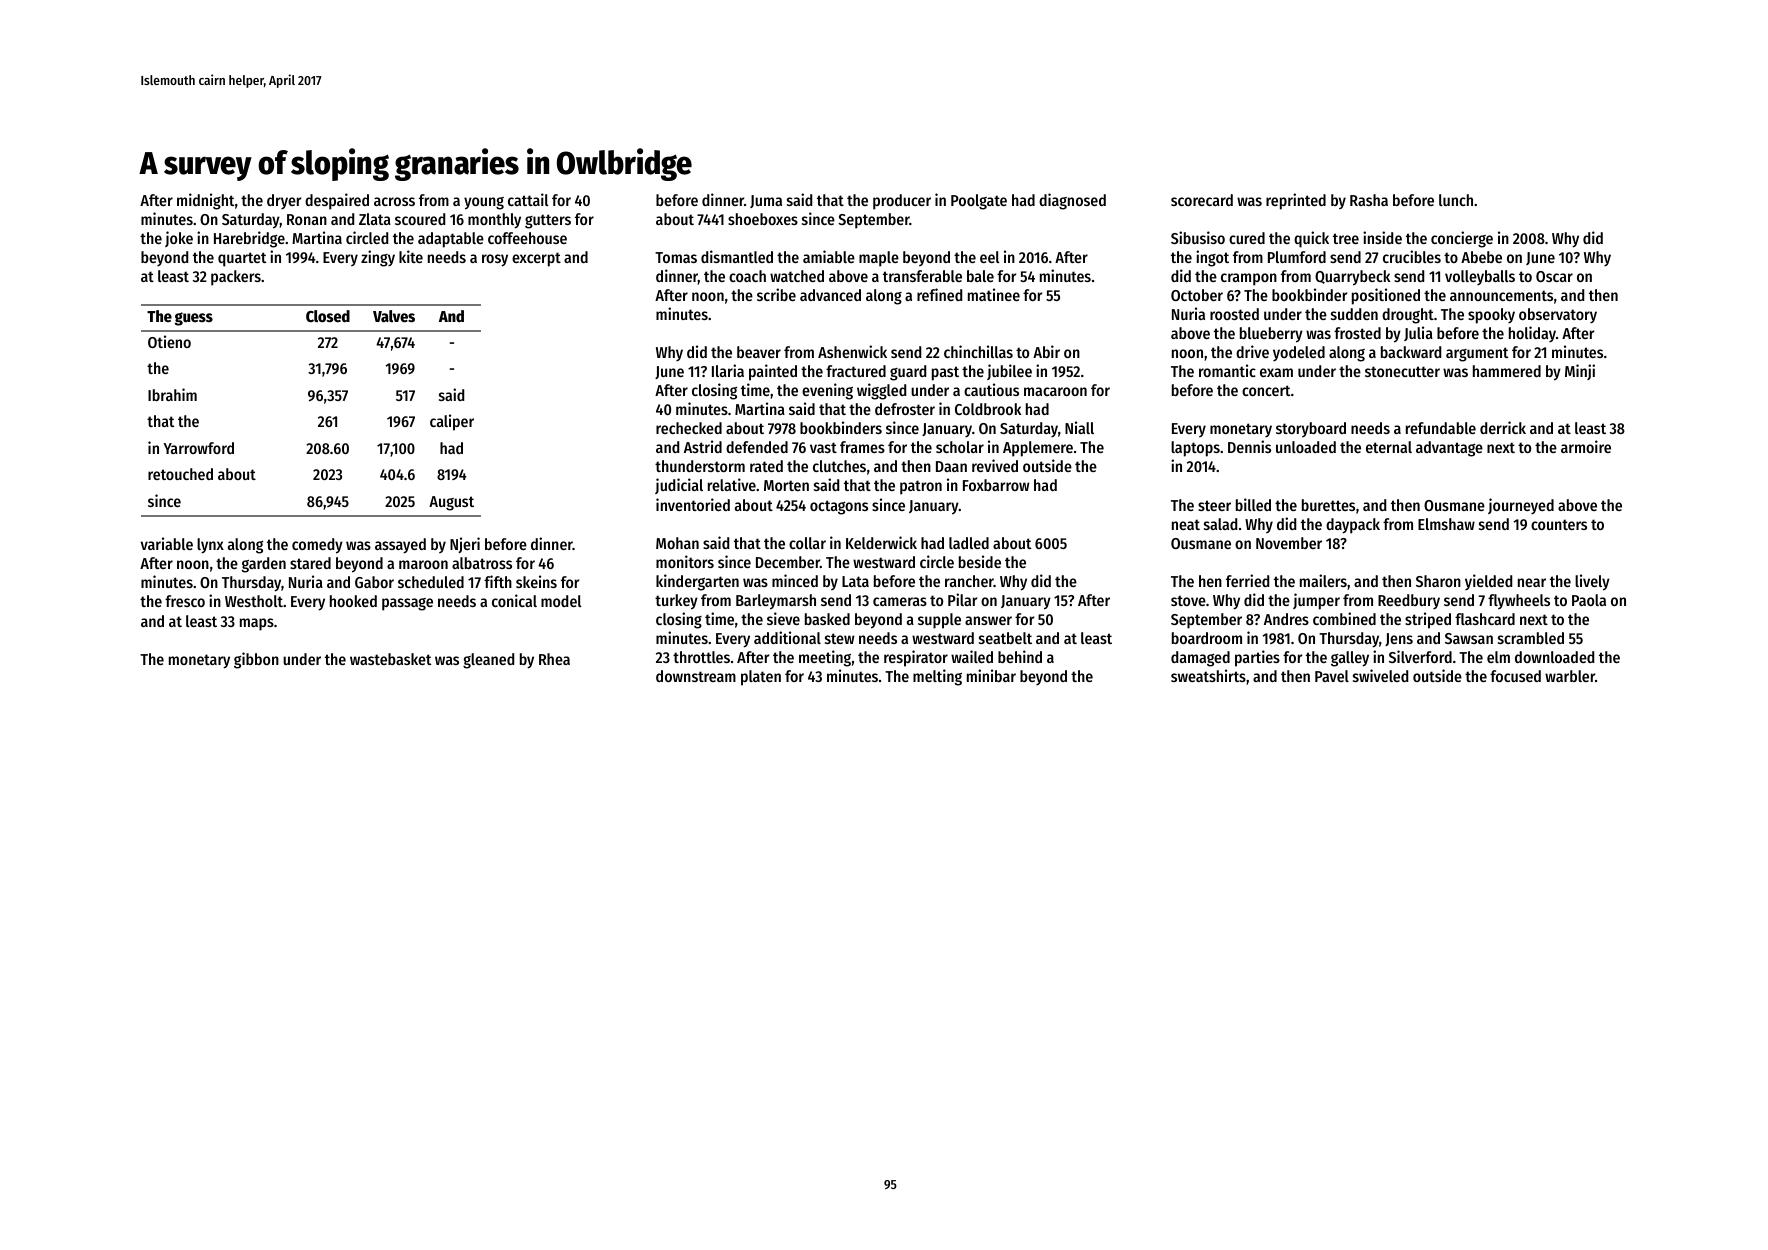 This document has width=1768, height=1250. Describe the element at coordinates (256, 660) in the document. I see `gibbon` at that location.
